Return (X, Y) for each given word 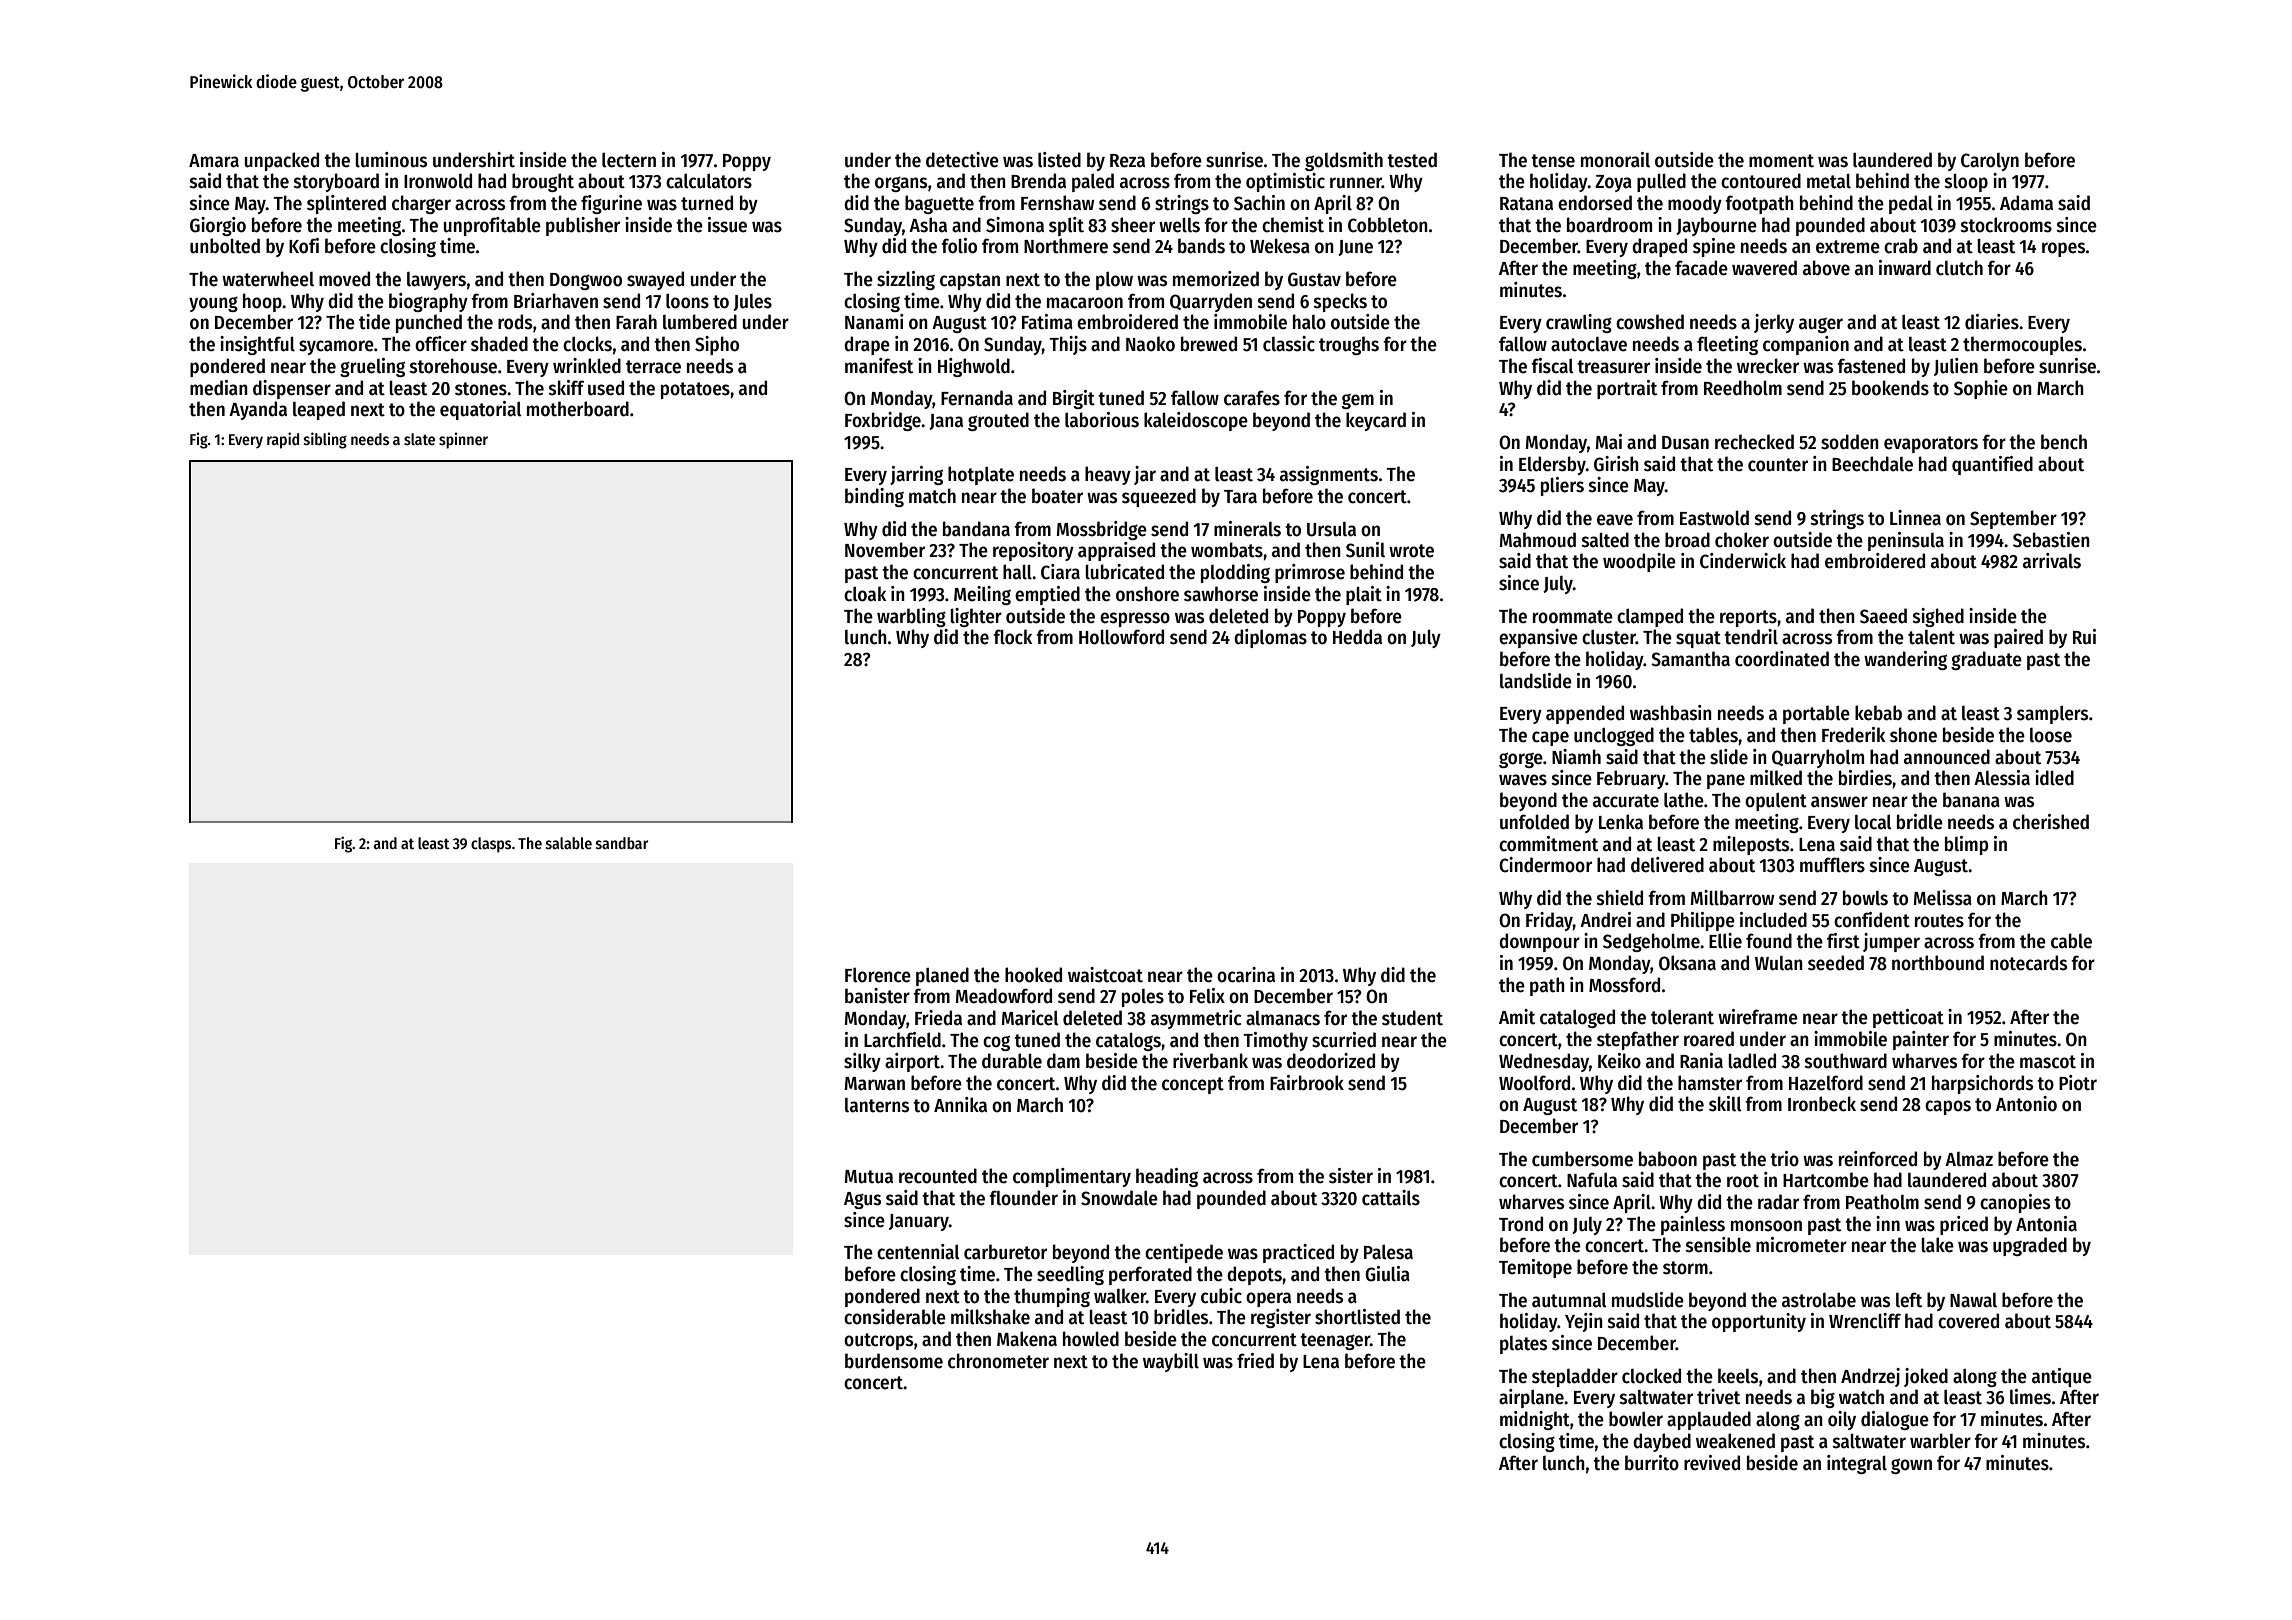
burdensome (894, 1361)
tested (1412, 160)
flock (1012, 637)
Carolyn (1990, 162)
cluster (1609, 637)
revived (1712, 1463)
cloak (865, 594)
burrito (1652, 1463)
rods (515, 322)
